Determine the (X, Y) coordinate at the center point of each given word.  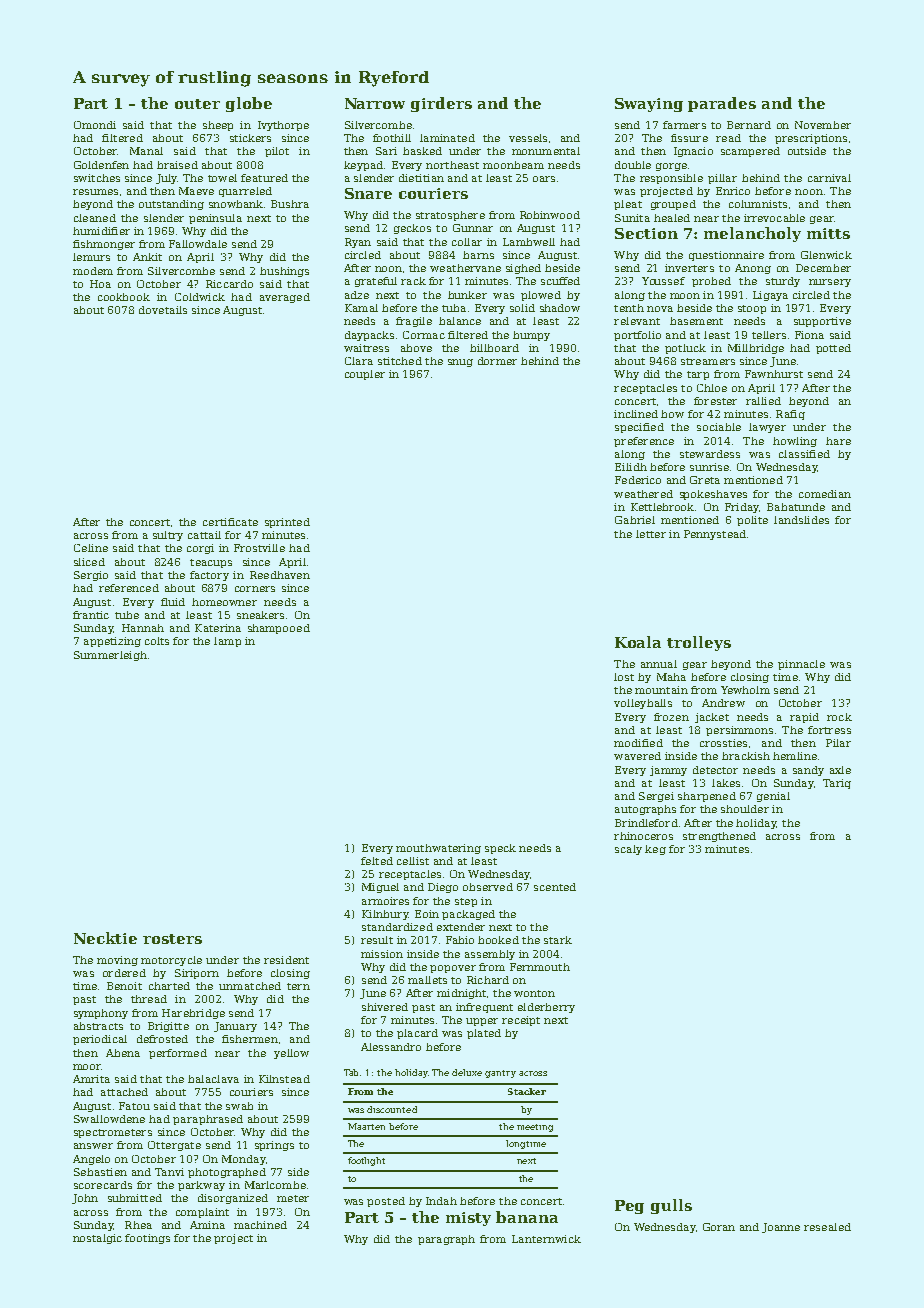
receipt (521, 1021)
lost (624, 677)
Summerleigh (110, 656)
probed (711, 282)
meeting (535, 1128)
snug (460, 363)
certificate (230, 522)
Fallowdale (198, 244)
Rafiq (790, 415)
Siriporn (197, 974)
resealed (827, 1227)
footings (147, 1239)
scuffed (560, 281)
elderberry (546, 1008)
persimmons (739, 731)
